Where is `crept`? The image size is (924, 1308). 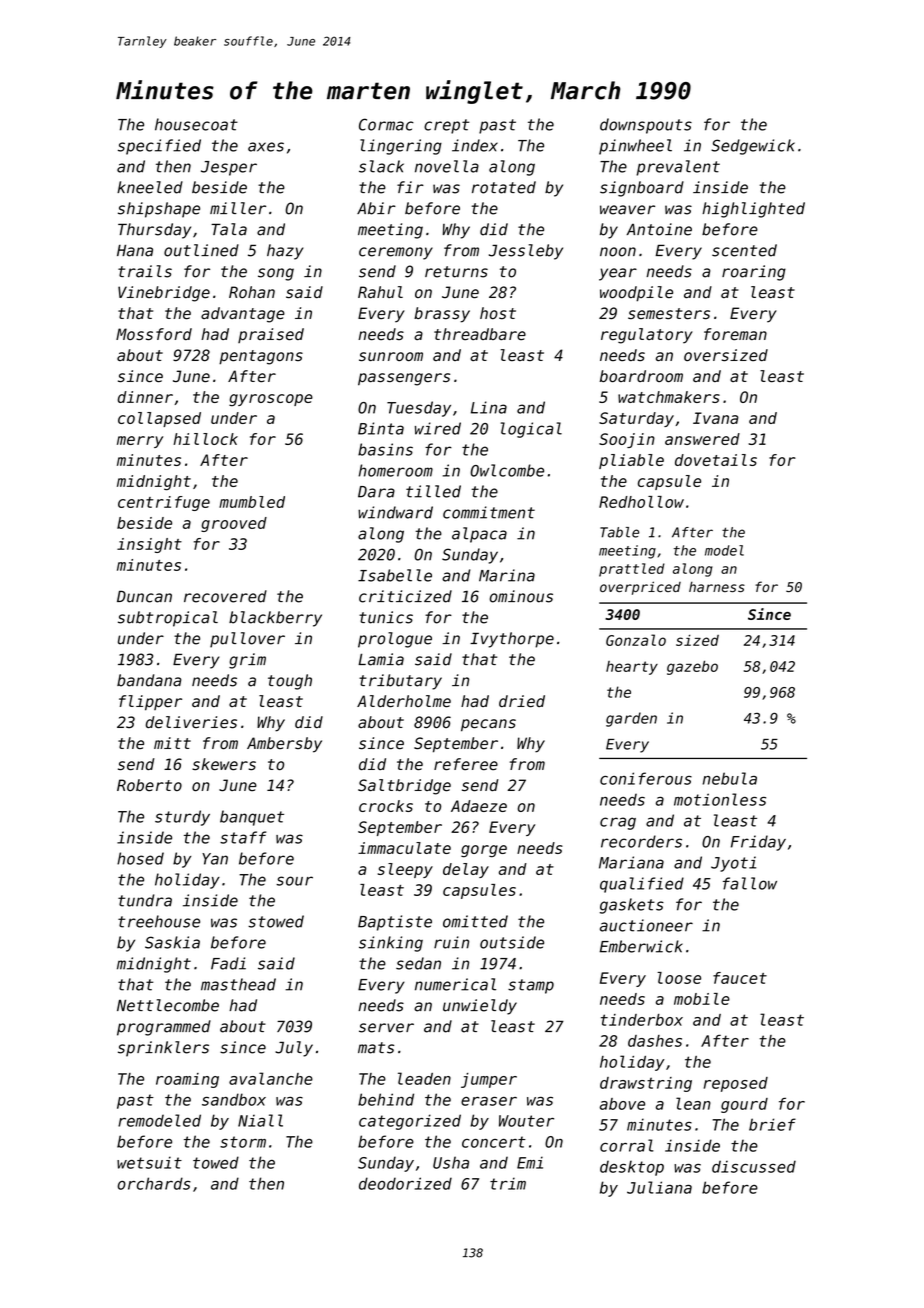
crept is located at coordinates (446, 126).
